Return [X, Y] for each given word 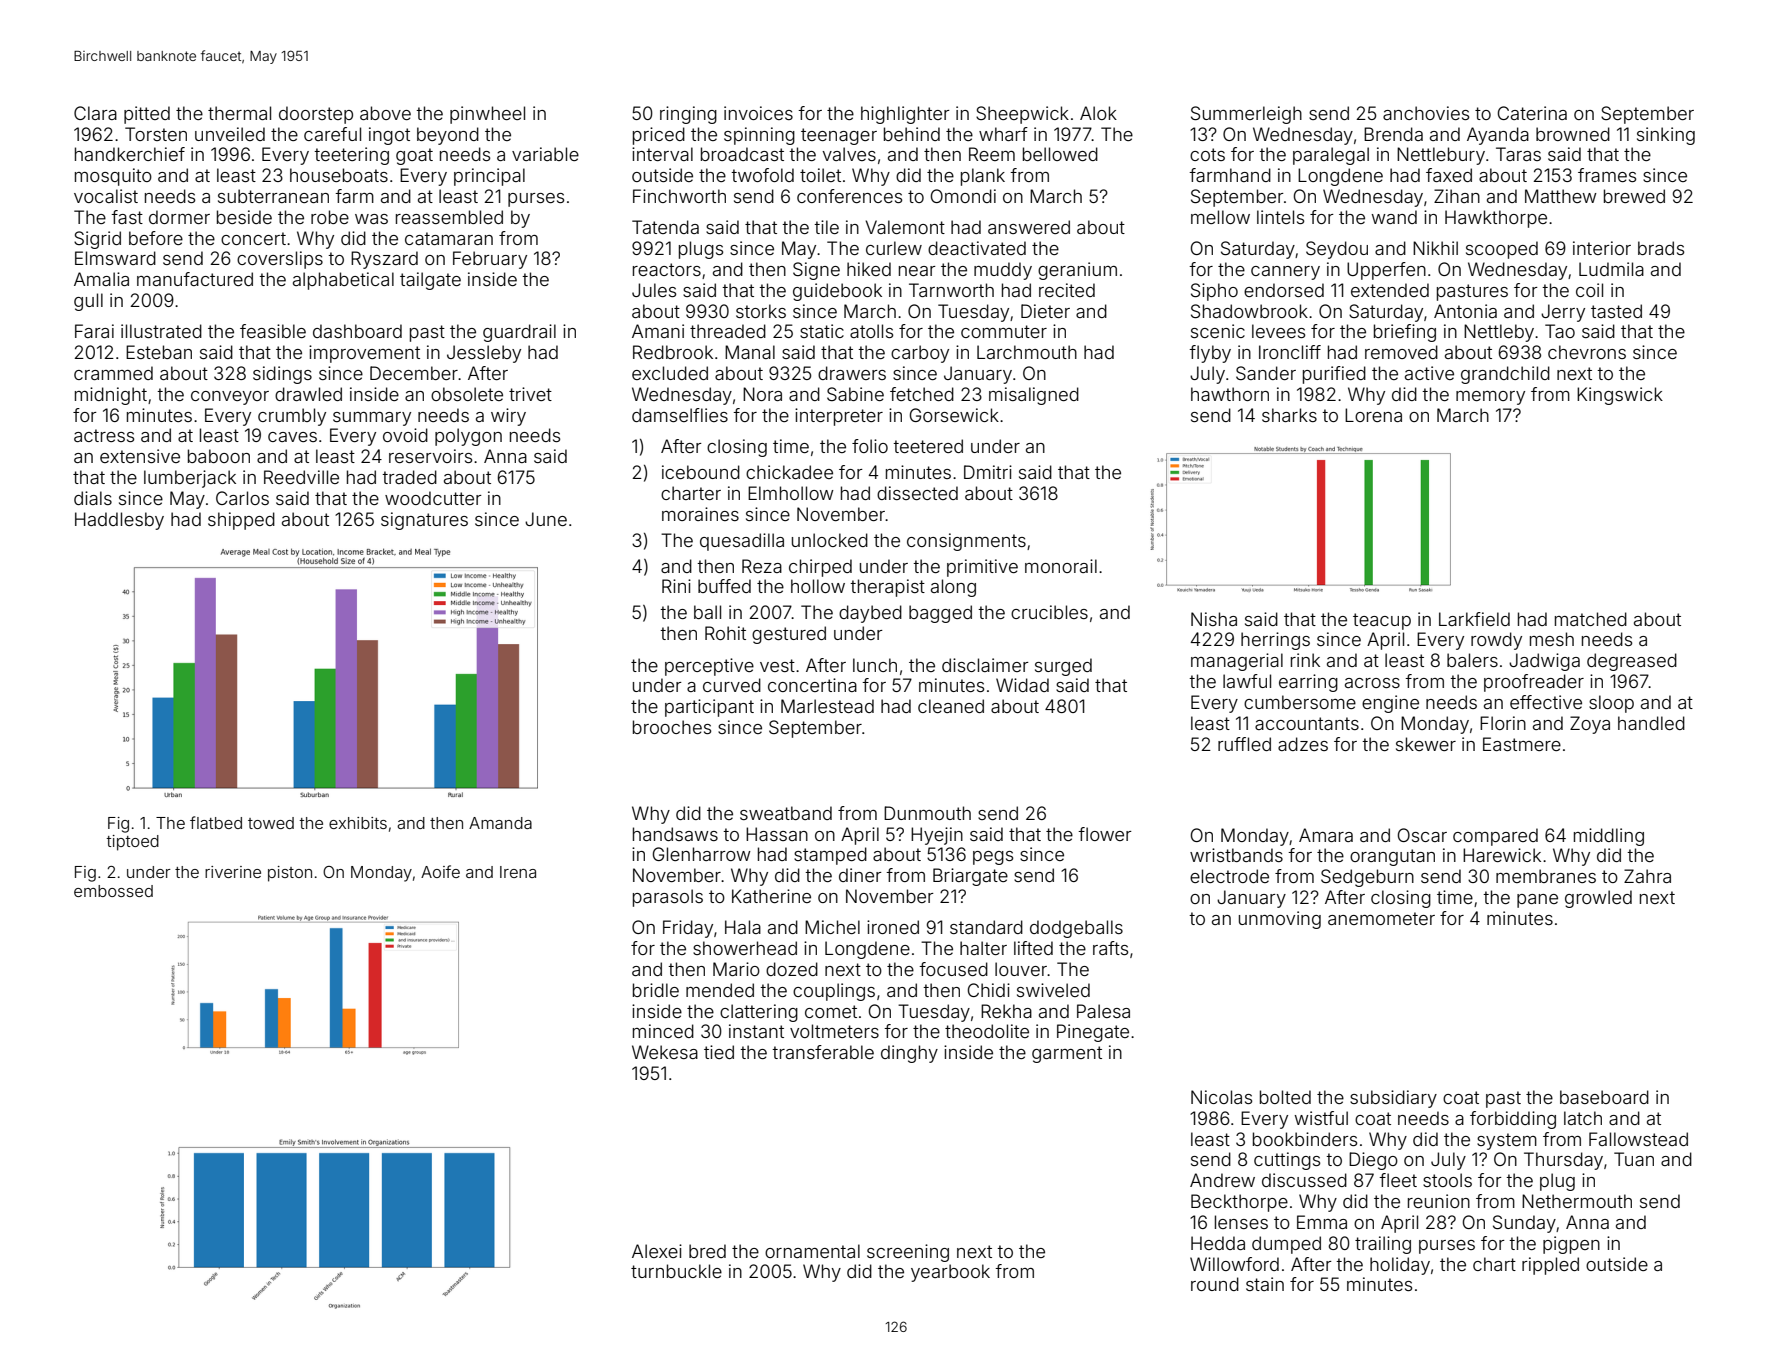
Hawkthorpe [1496, 219]
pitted [147, 115]
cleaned [951, 706]
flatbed [216, 822]
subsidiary [1393, 1099]
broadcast [742, 154]
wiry [508, 417]
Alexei [657, 1251]
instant [756, 1031]
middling [1609, 837]
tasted [1616, 311]
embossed [113, 891]
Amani [658, 331]
